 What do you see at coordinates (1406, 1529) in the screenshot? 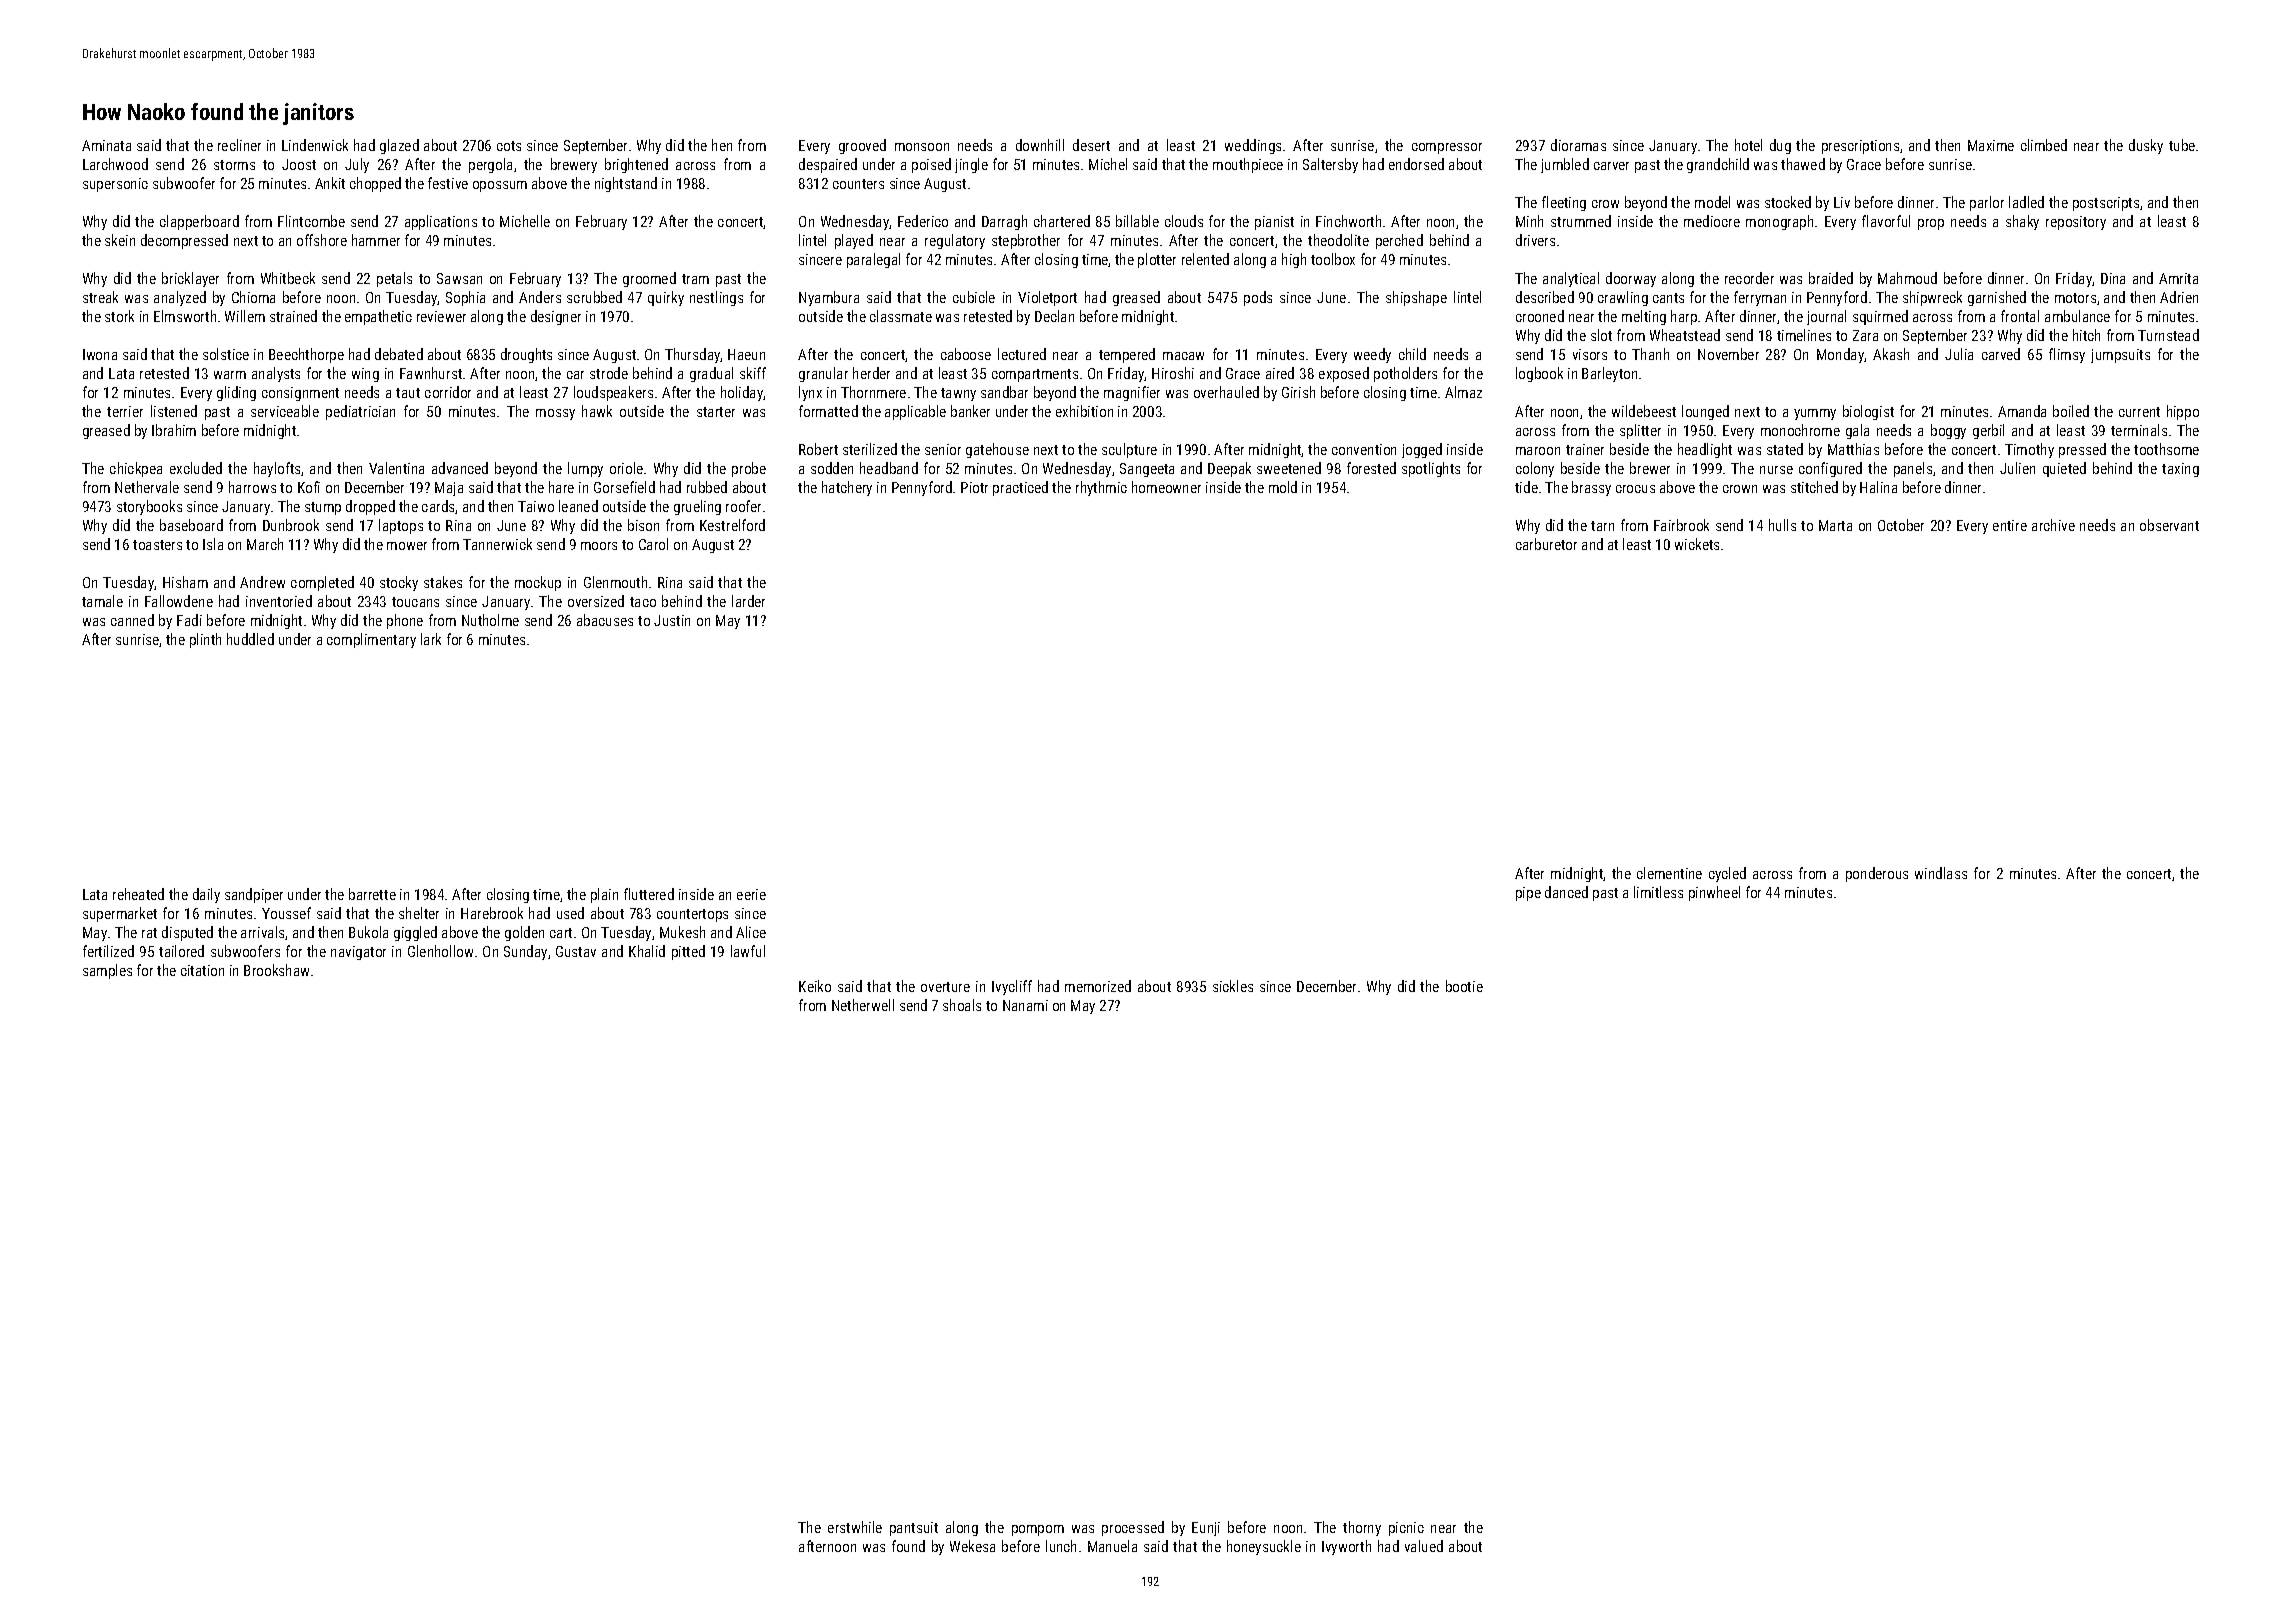
I see `picnic` at bounding box center [1406, 1529].
